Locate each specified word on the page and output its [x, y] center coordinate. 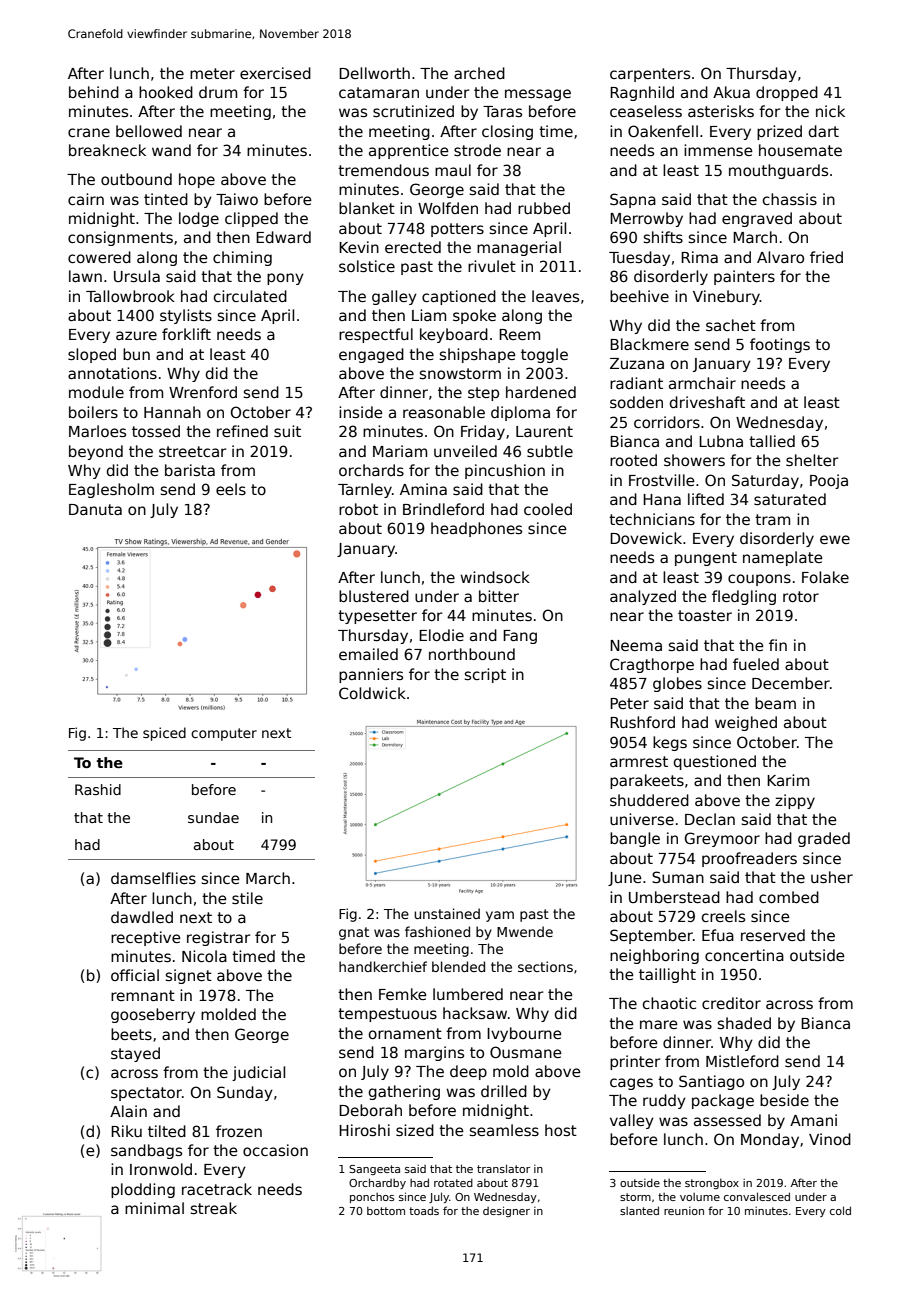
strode [477, 150]
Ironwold [161, 1169]
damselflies [153, 878]
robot [358, 509]
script [485, 675]
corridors [667, 422]
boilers [93, 412]
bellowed [149, 131]
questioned [715, 762]
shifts [663, 237]
